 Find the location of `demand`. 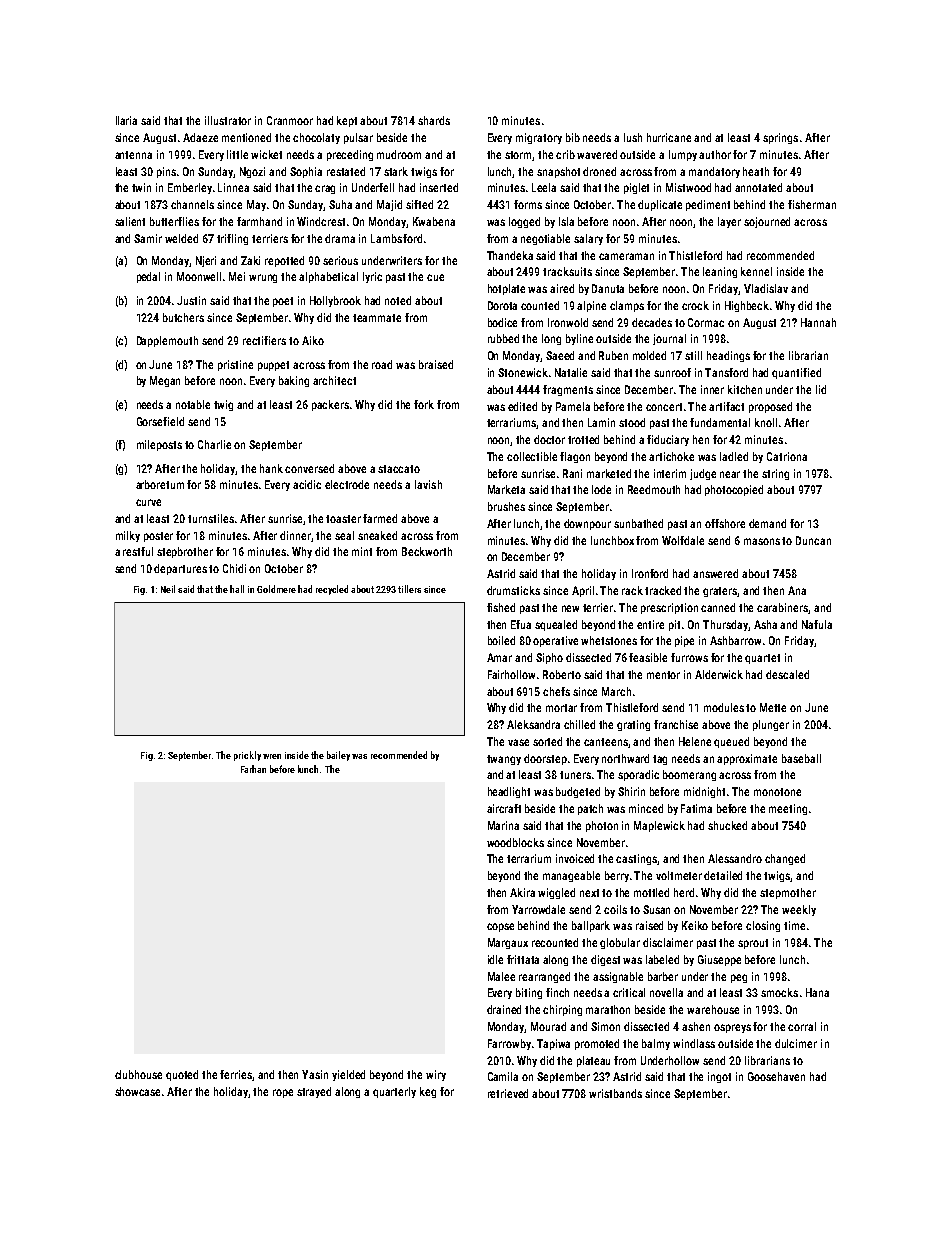

demand is located at coordinates (767, 523).
